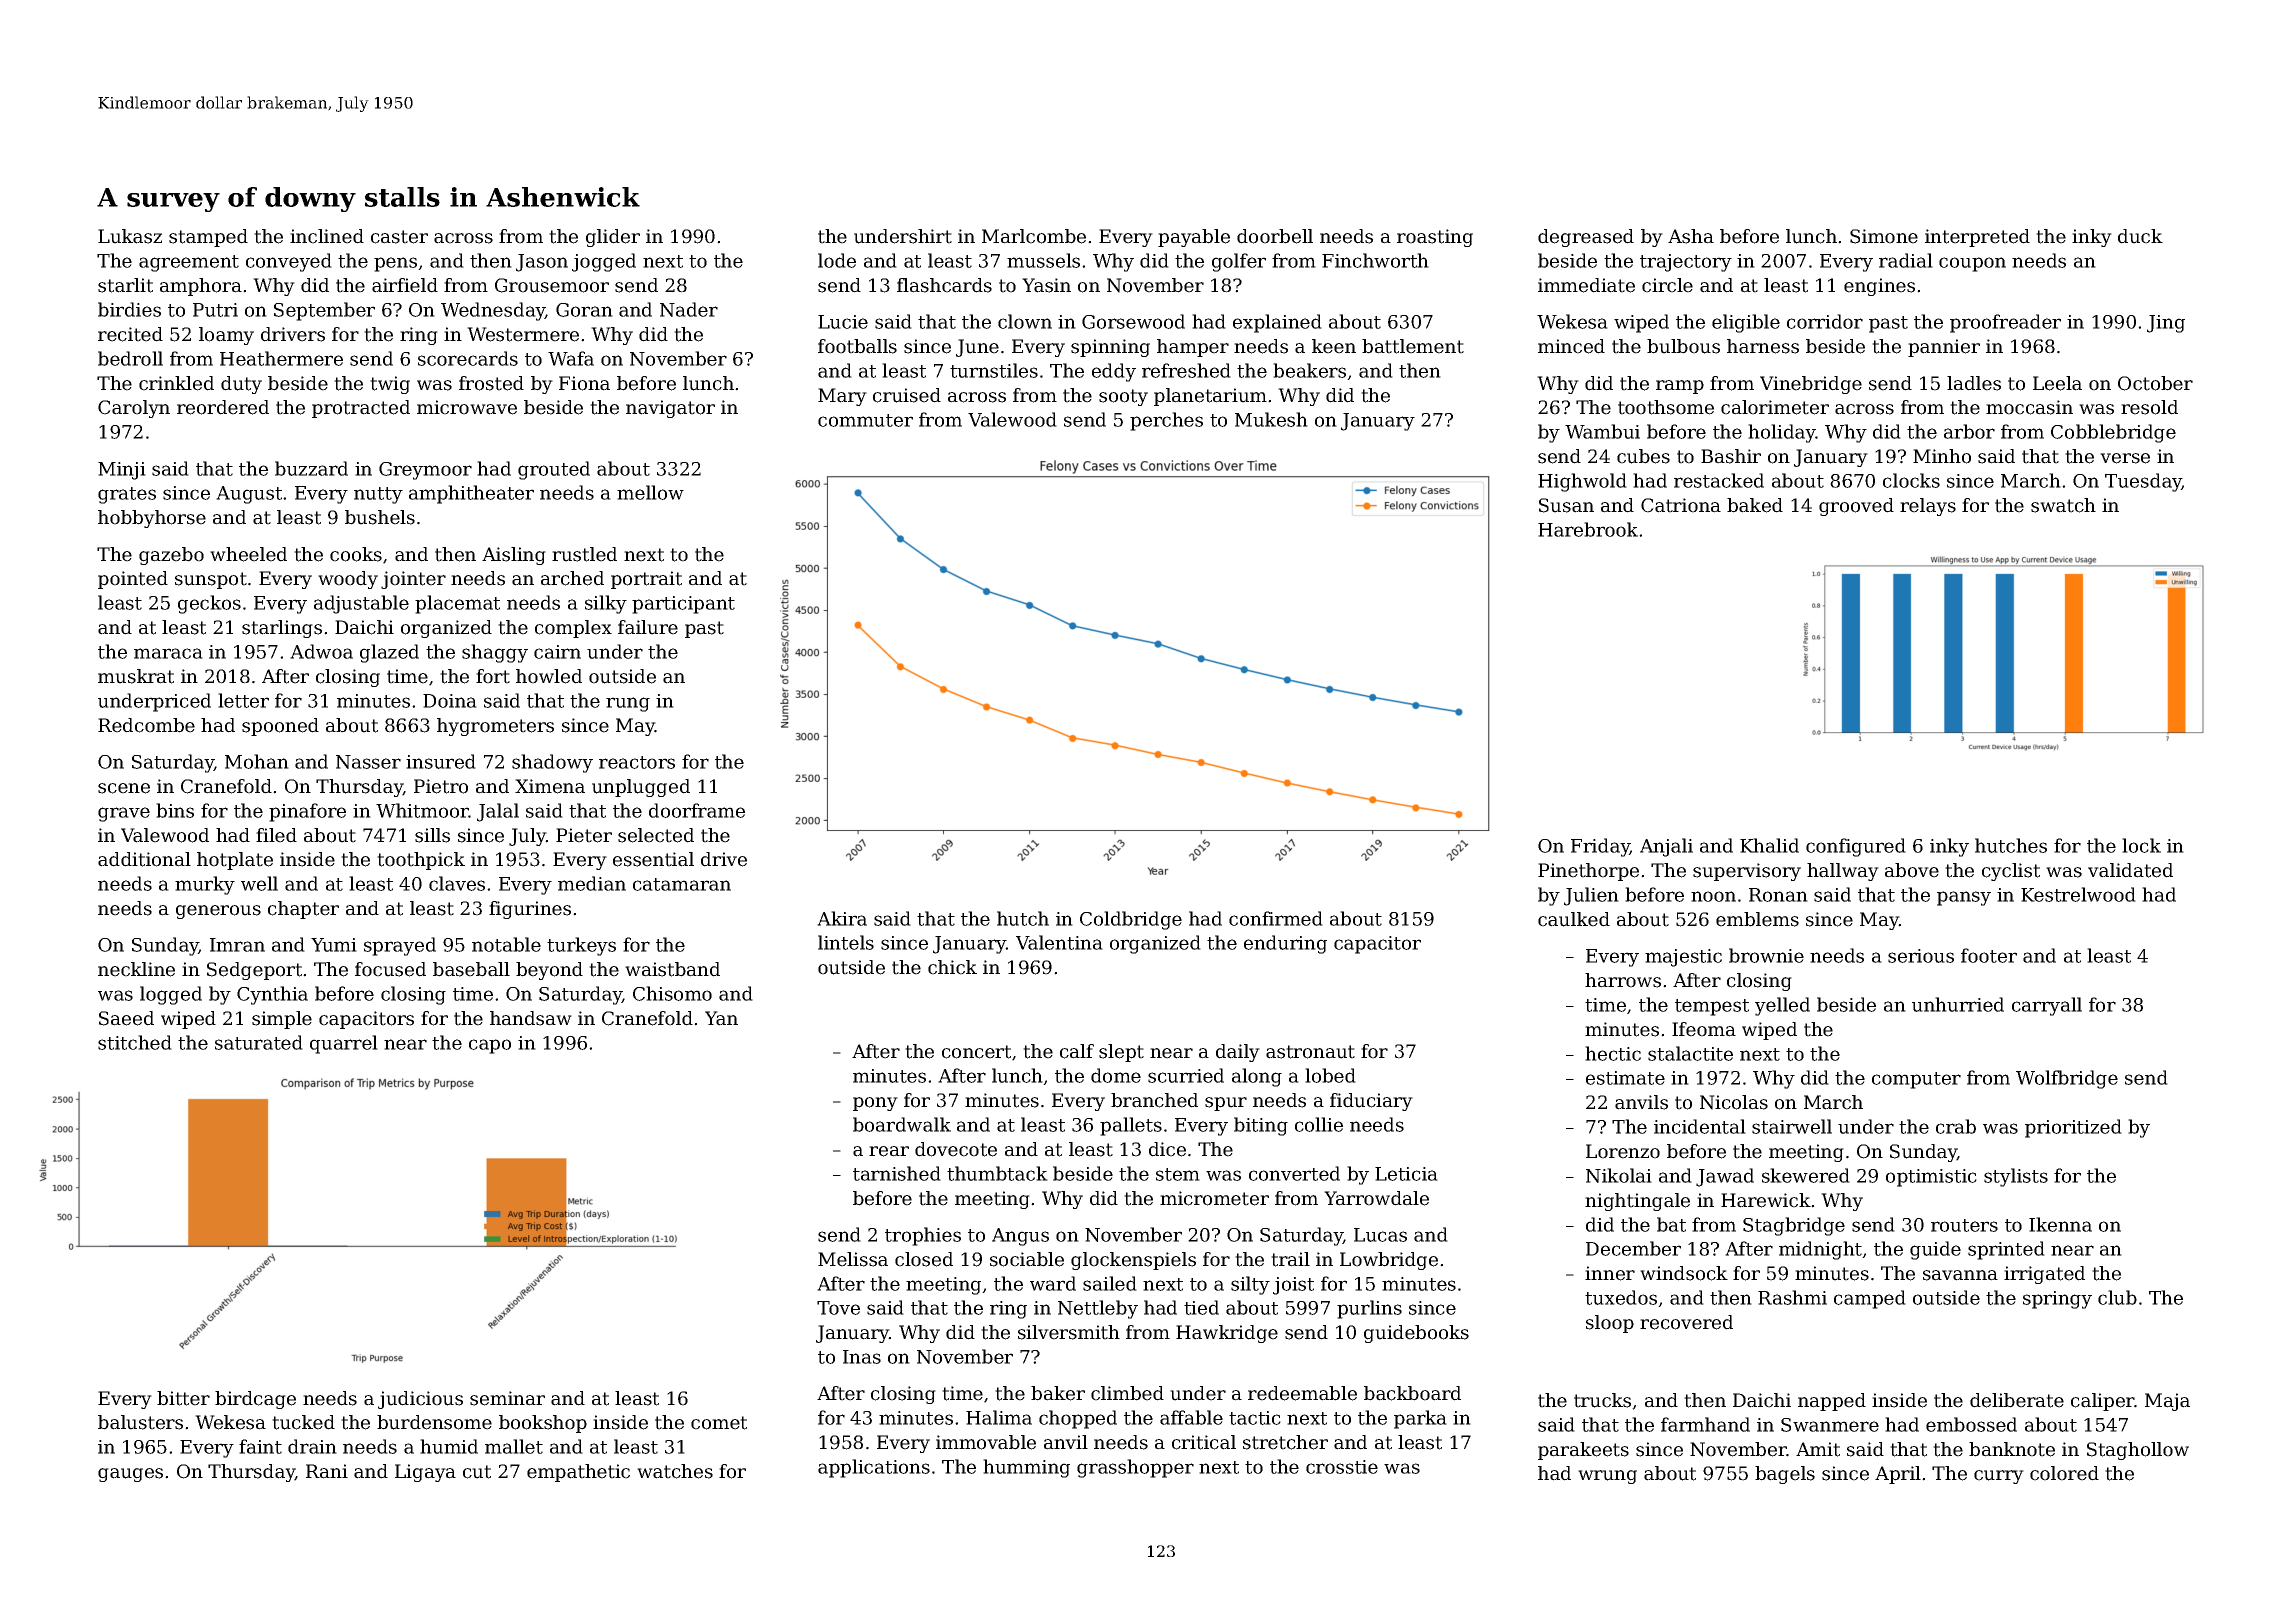 Image resolution: width=2292 pixels, height=1620 pixels. Describe the element at coordinates (2140, 236) in the document. I see `duck` at that location.
